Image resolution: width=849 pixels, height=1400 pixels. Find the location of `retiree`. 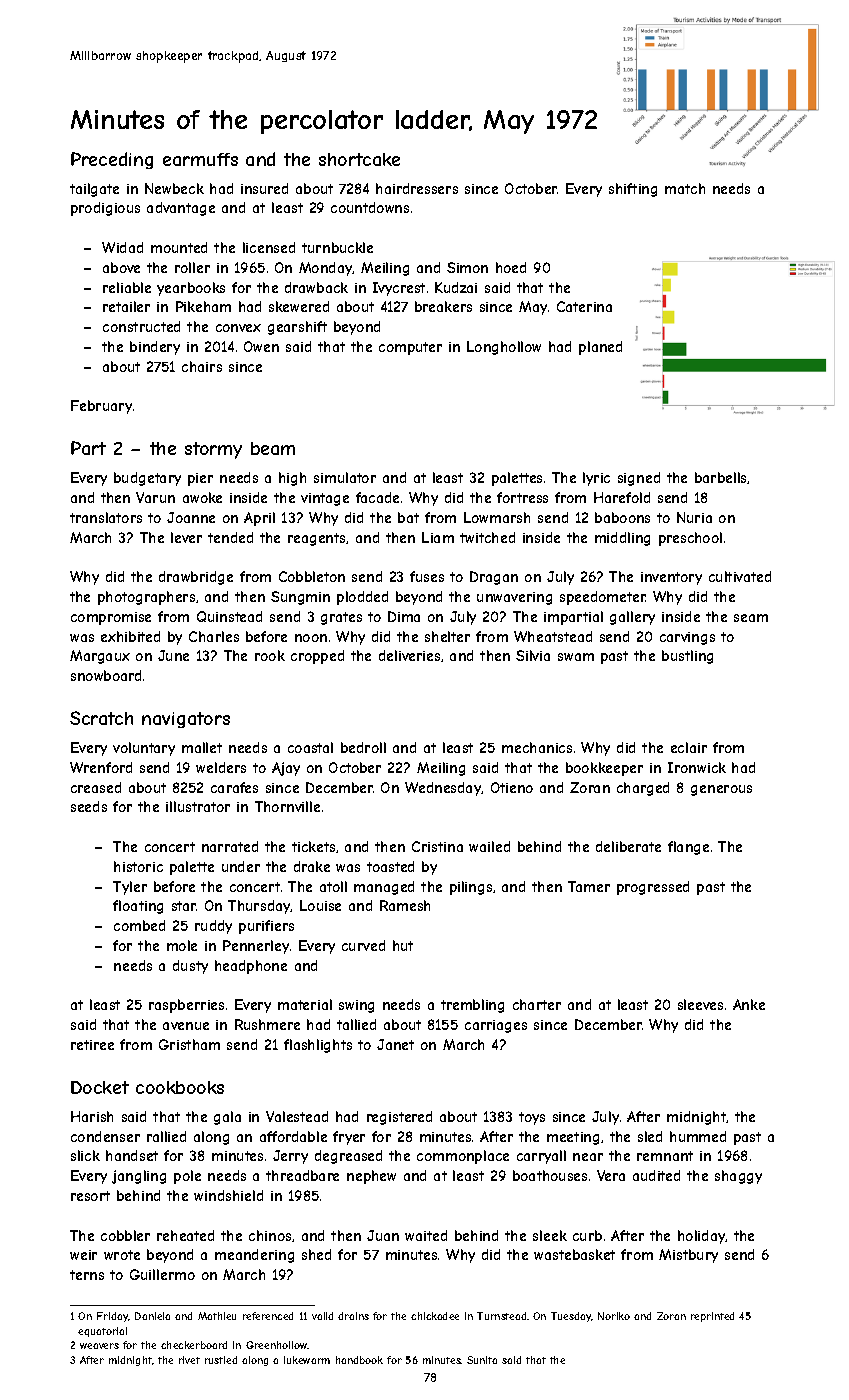

retiree is located at coordinates (92, 1045).
